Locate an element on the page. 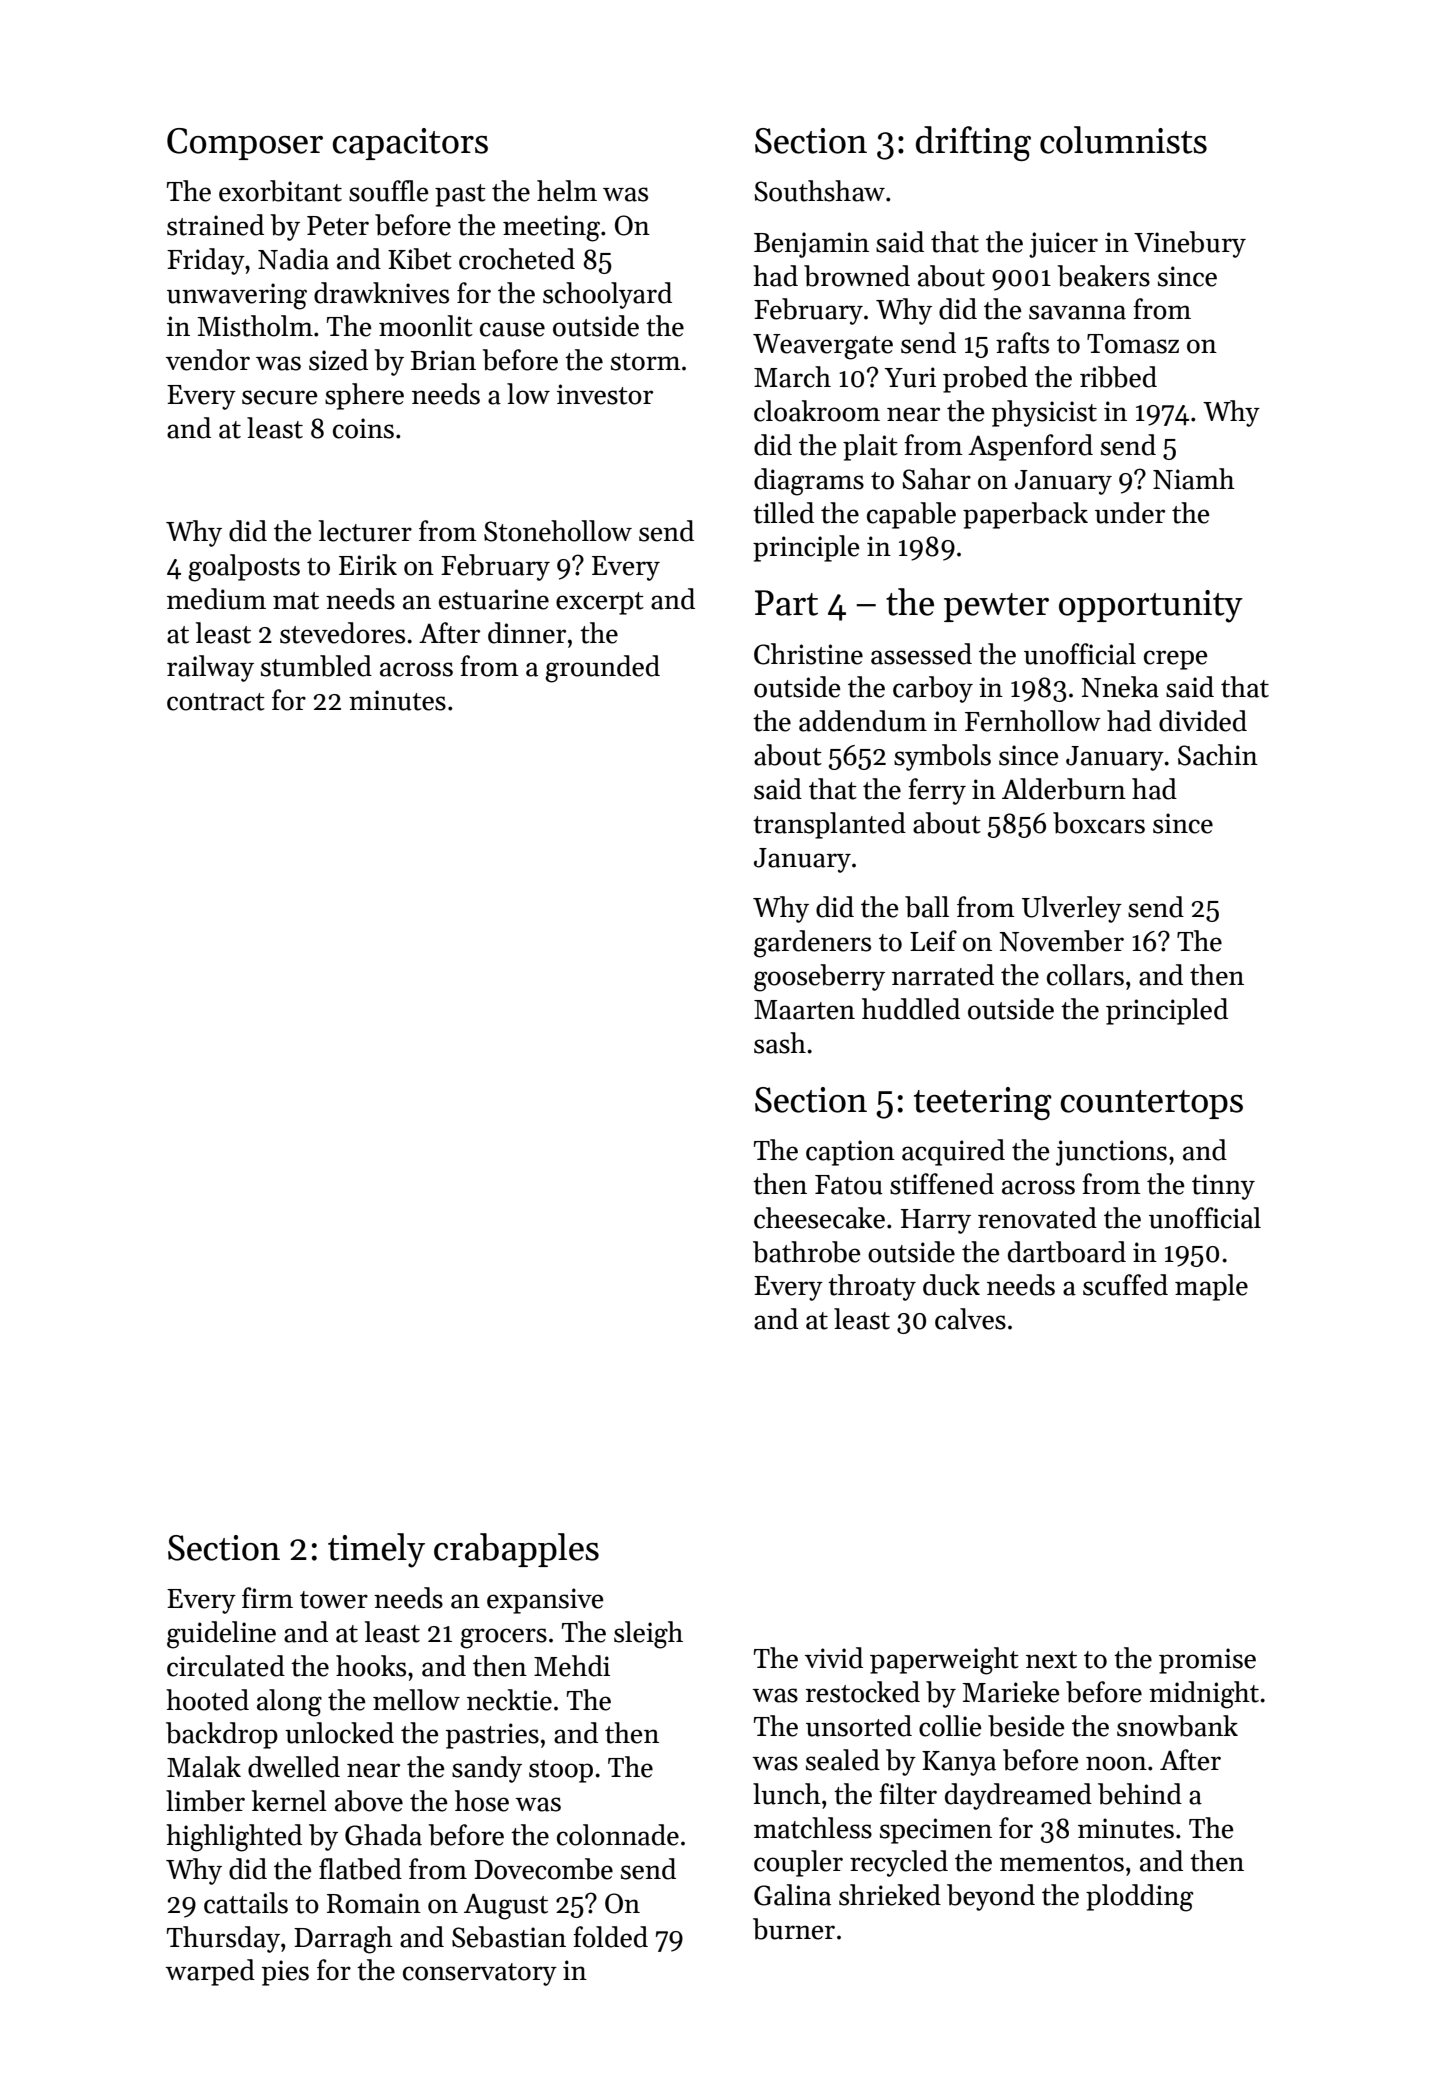 The width and height of the page is (1450, 2100). folded is located at coordinates (610, 1937).
